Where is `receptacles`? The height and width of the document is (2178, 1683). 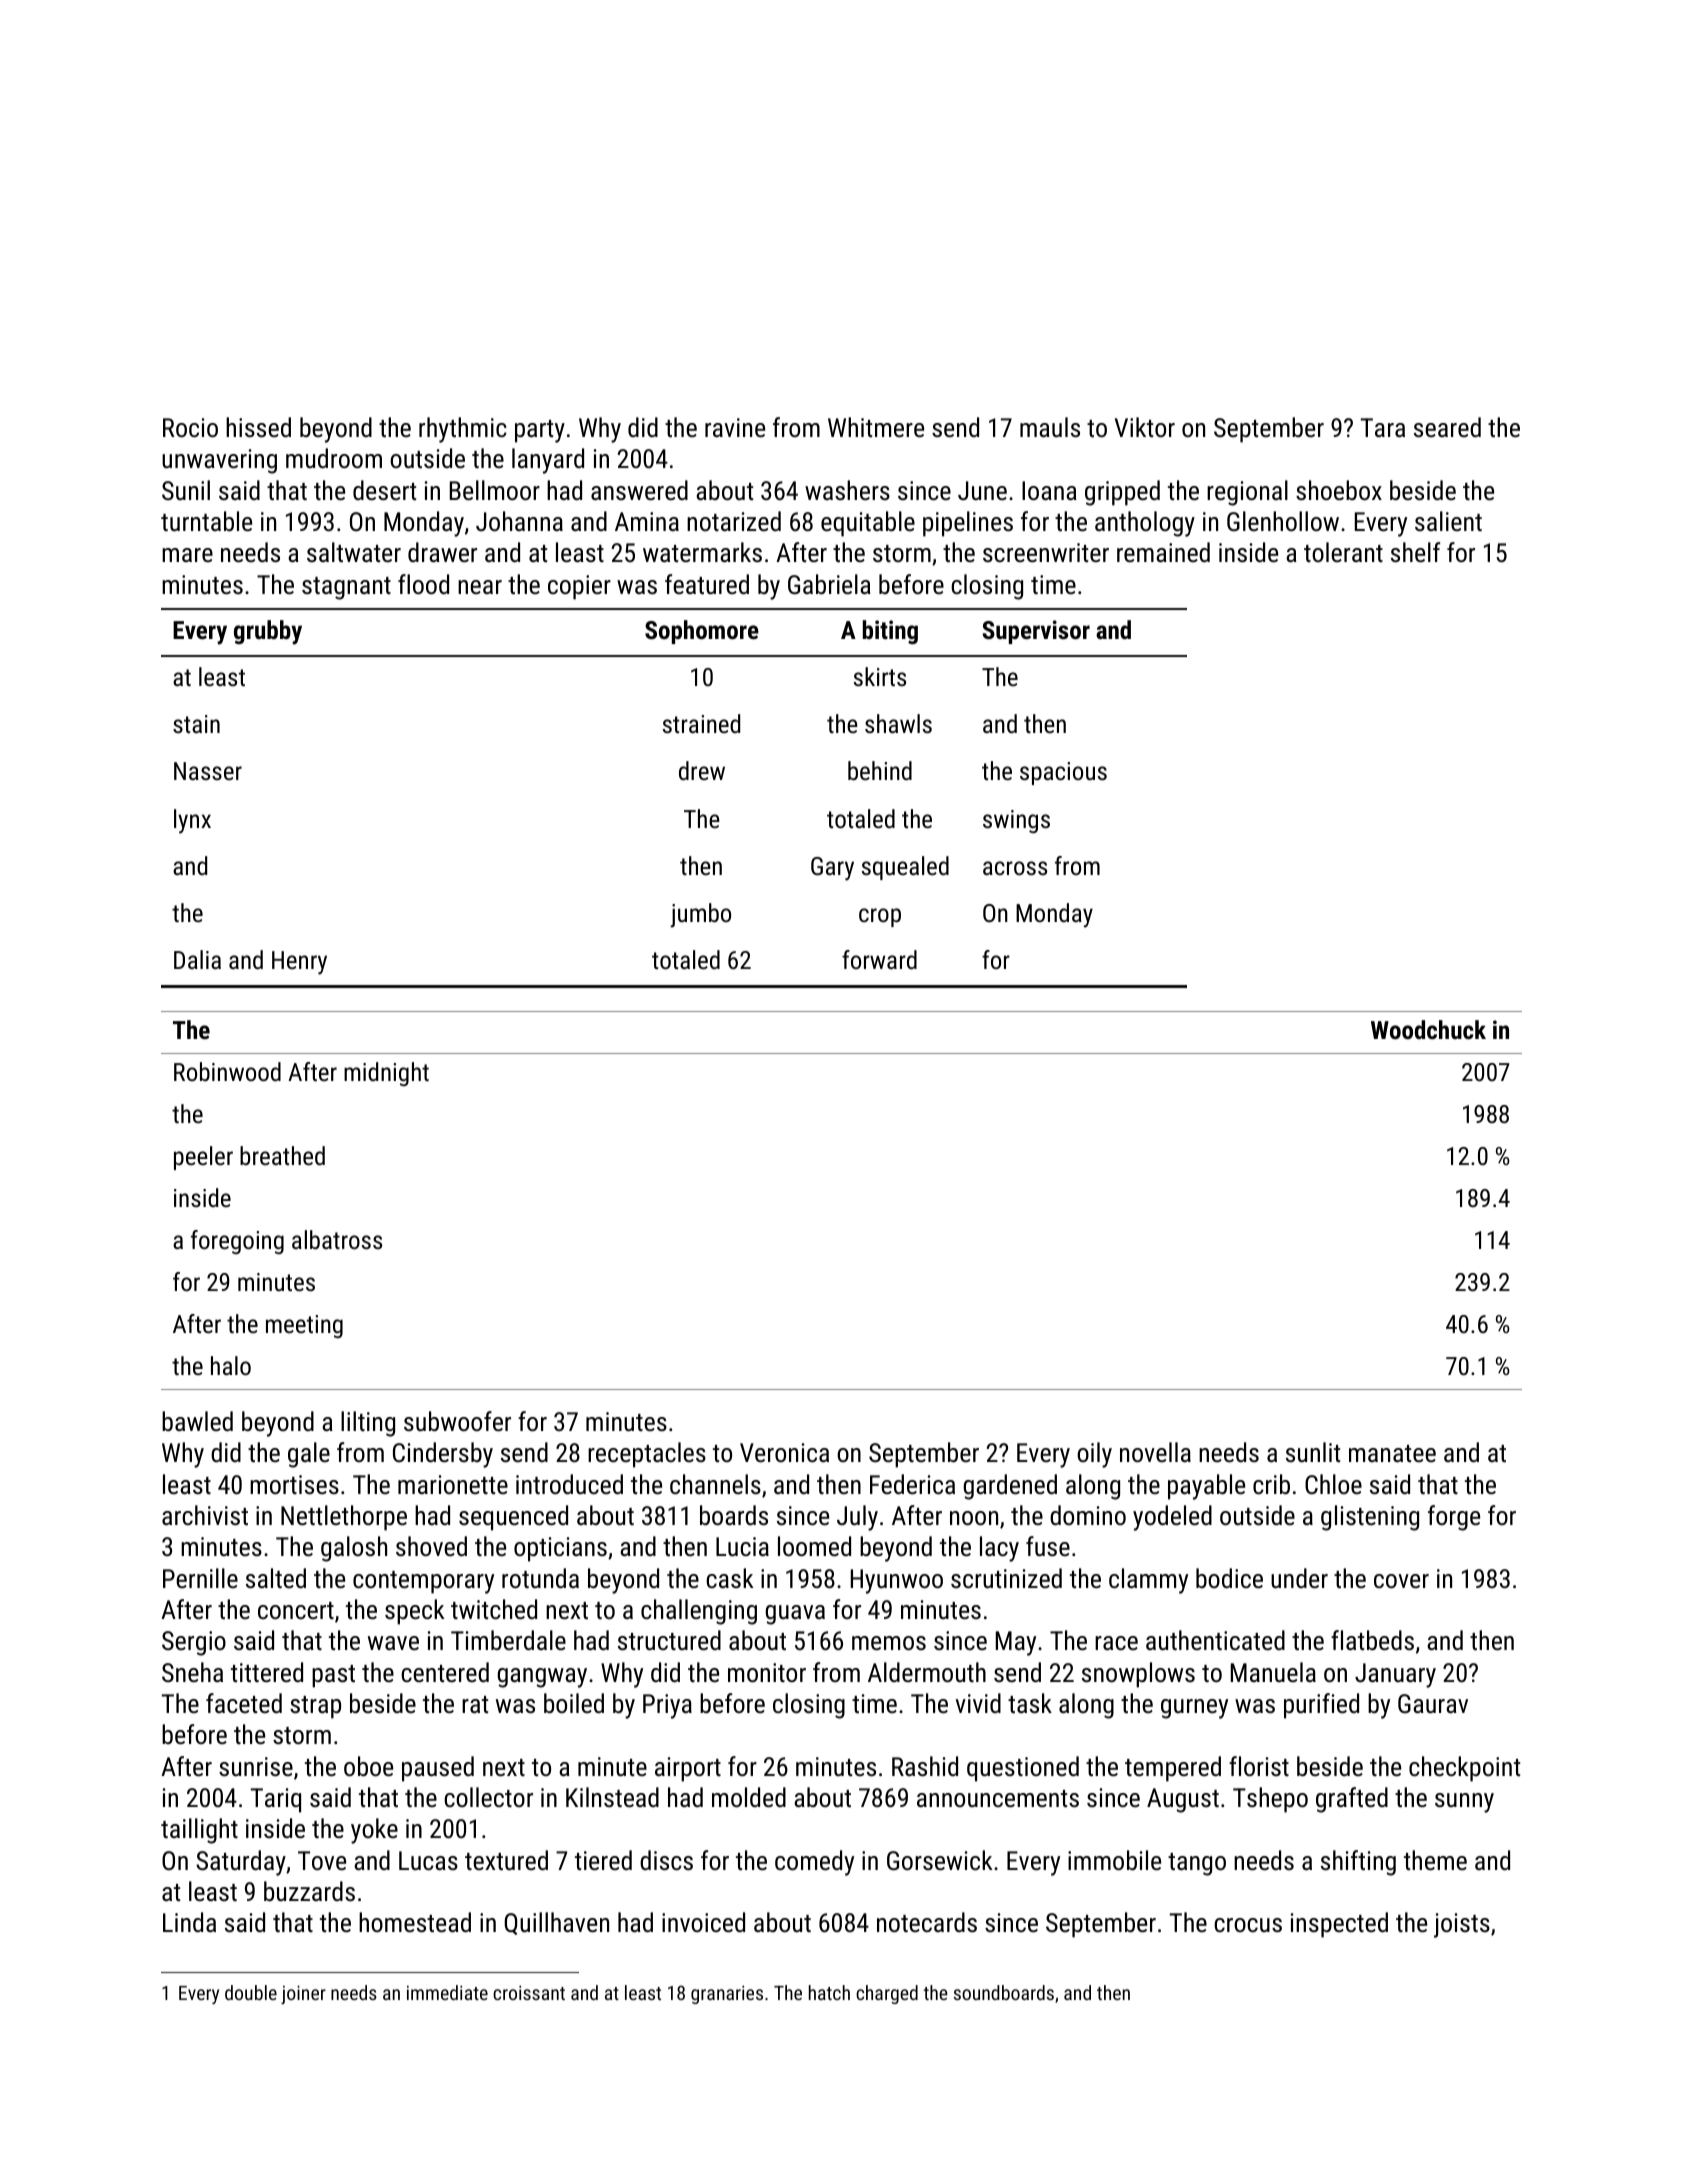
receptacles is located at coordinates (647, 1455).
